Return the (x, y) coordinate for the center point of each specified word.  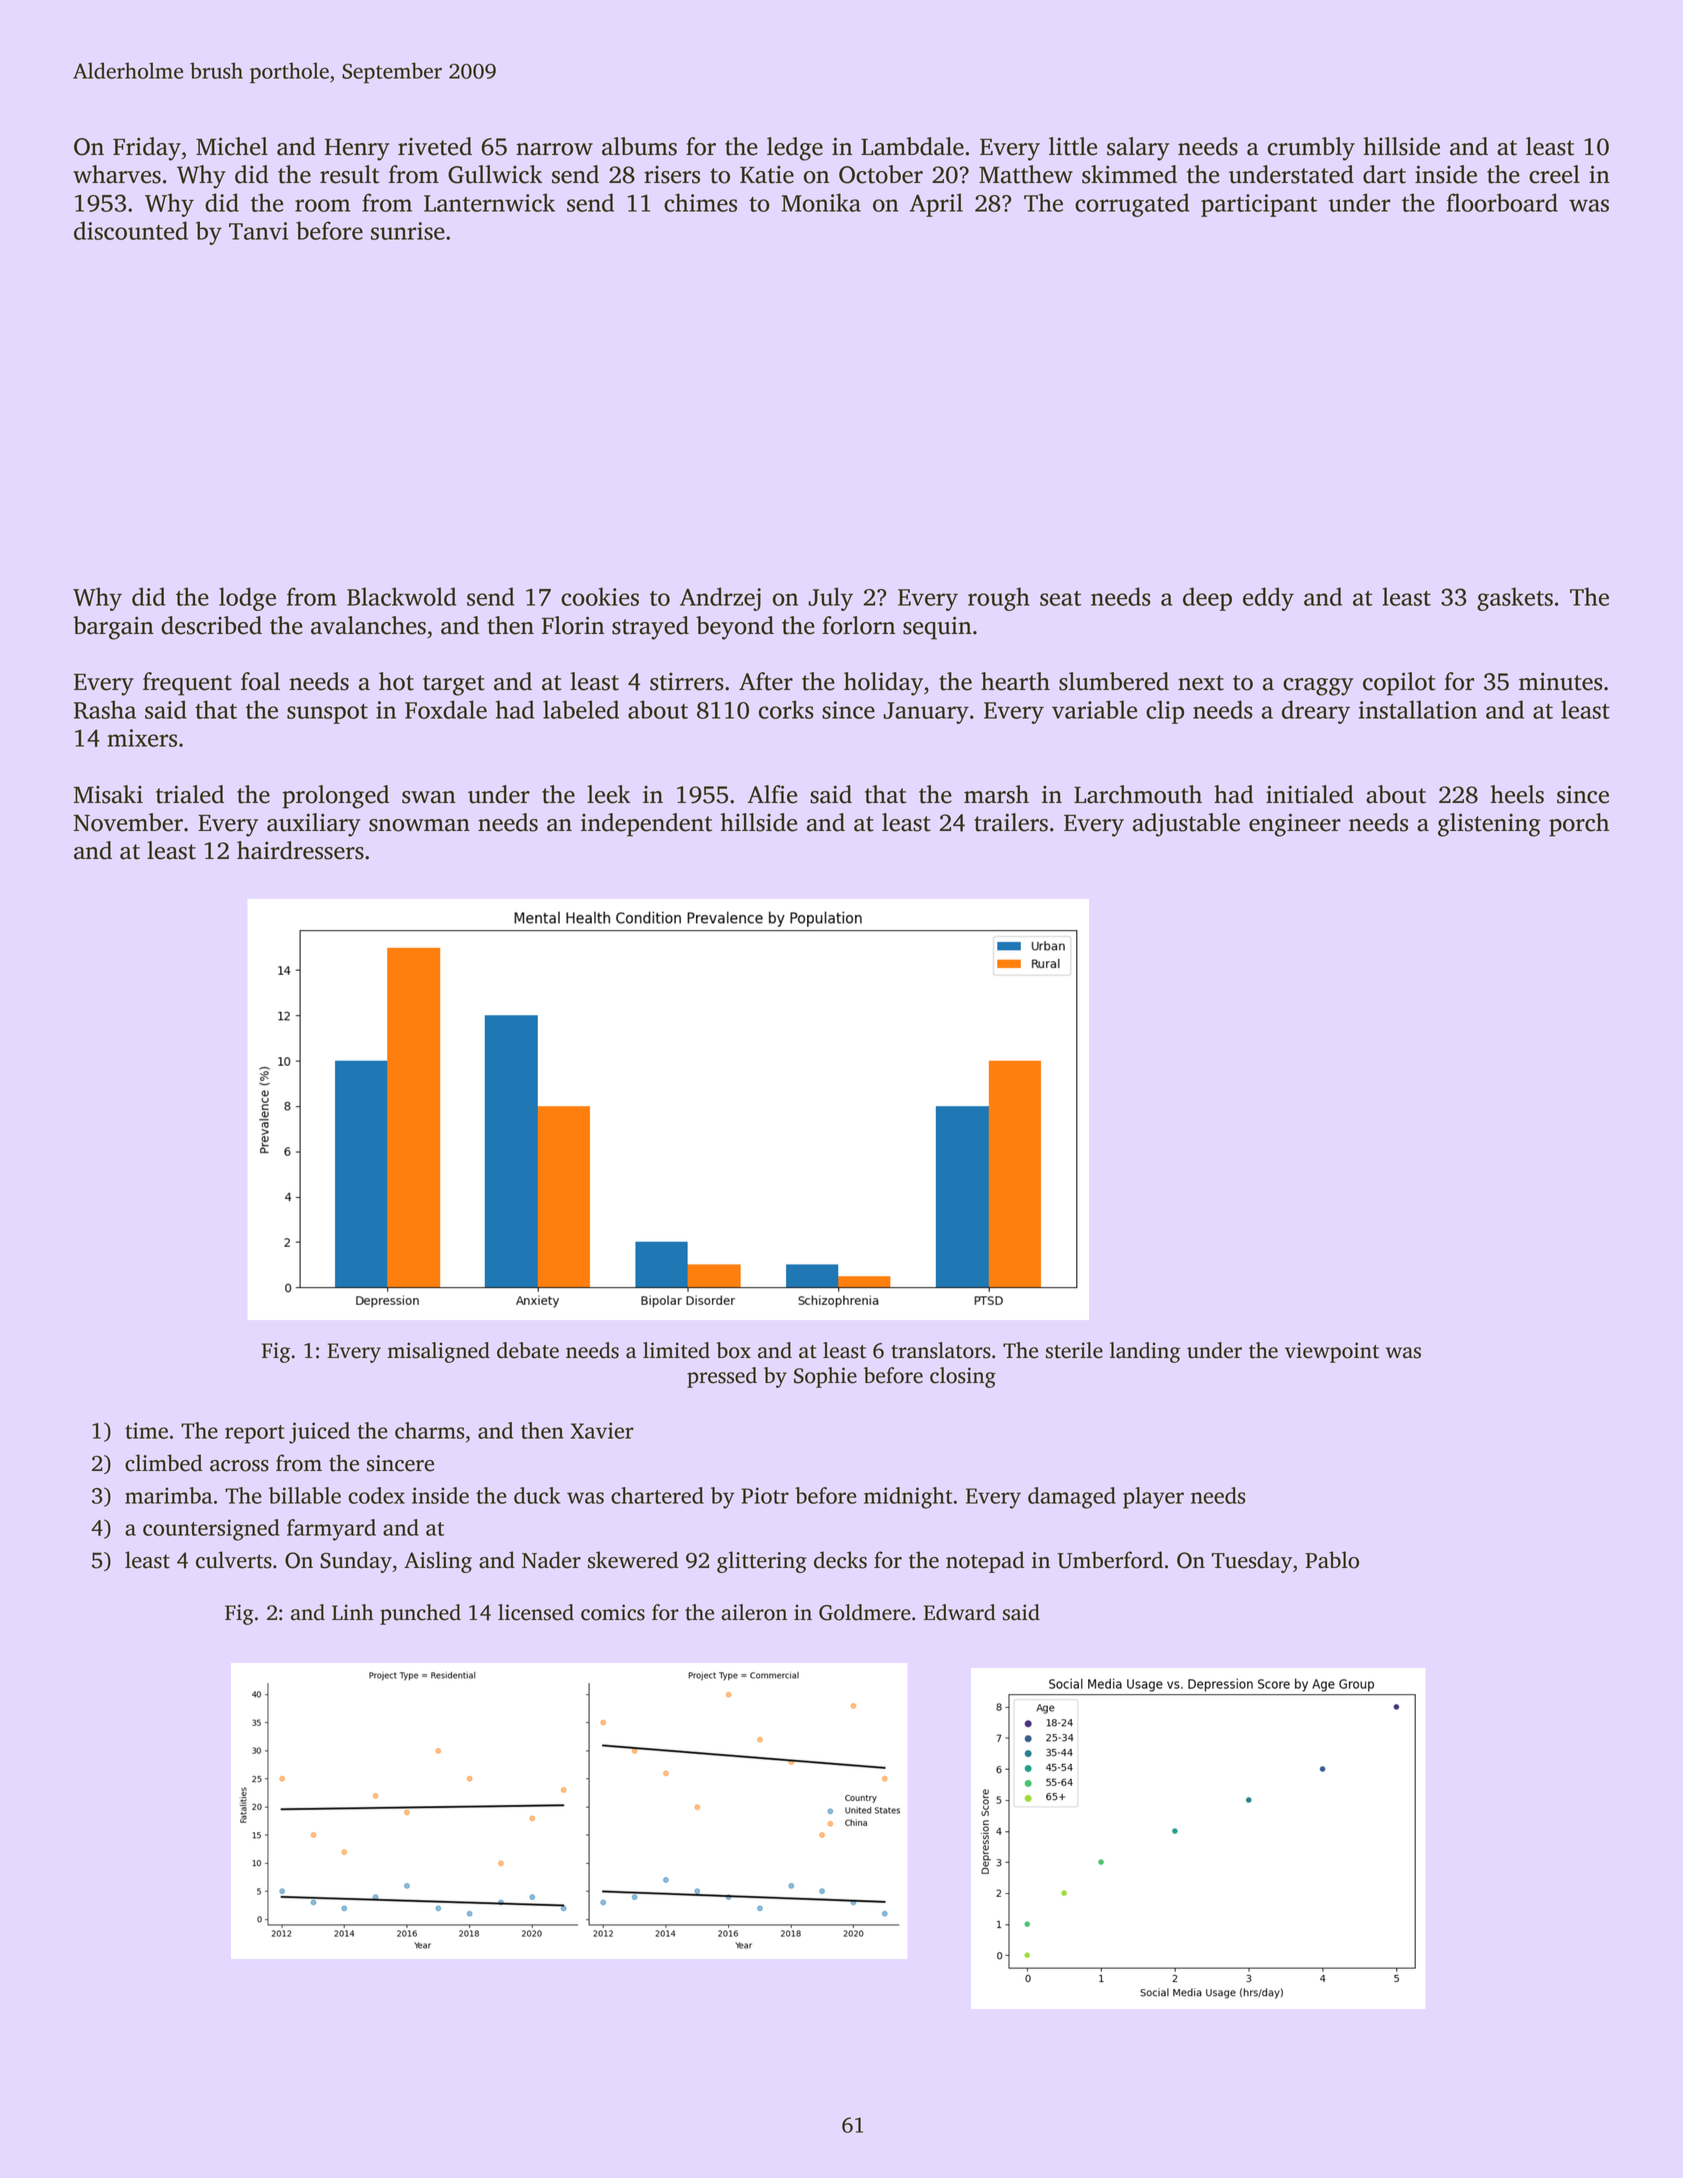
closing (963, 1377)
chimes (700, 202)
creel (1554, 174)
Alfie (772, 794)
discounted (131, 230)
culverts (234, 1560)
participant (1259, 205)
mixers (142, 738)
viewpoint (1332, 1352)
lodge (247, 599)
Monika (821, 202)
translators (941, 1350)
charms (430, 1430)
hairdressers (300, 850)
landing (1145, 1352)
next (1201, 683)
